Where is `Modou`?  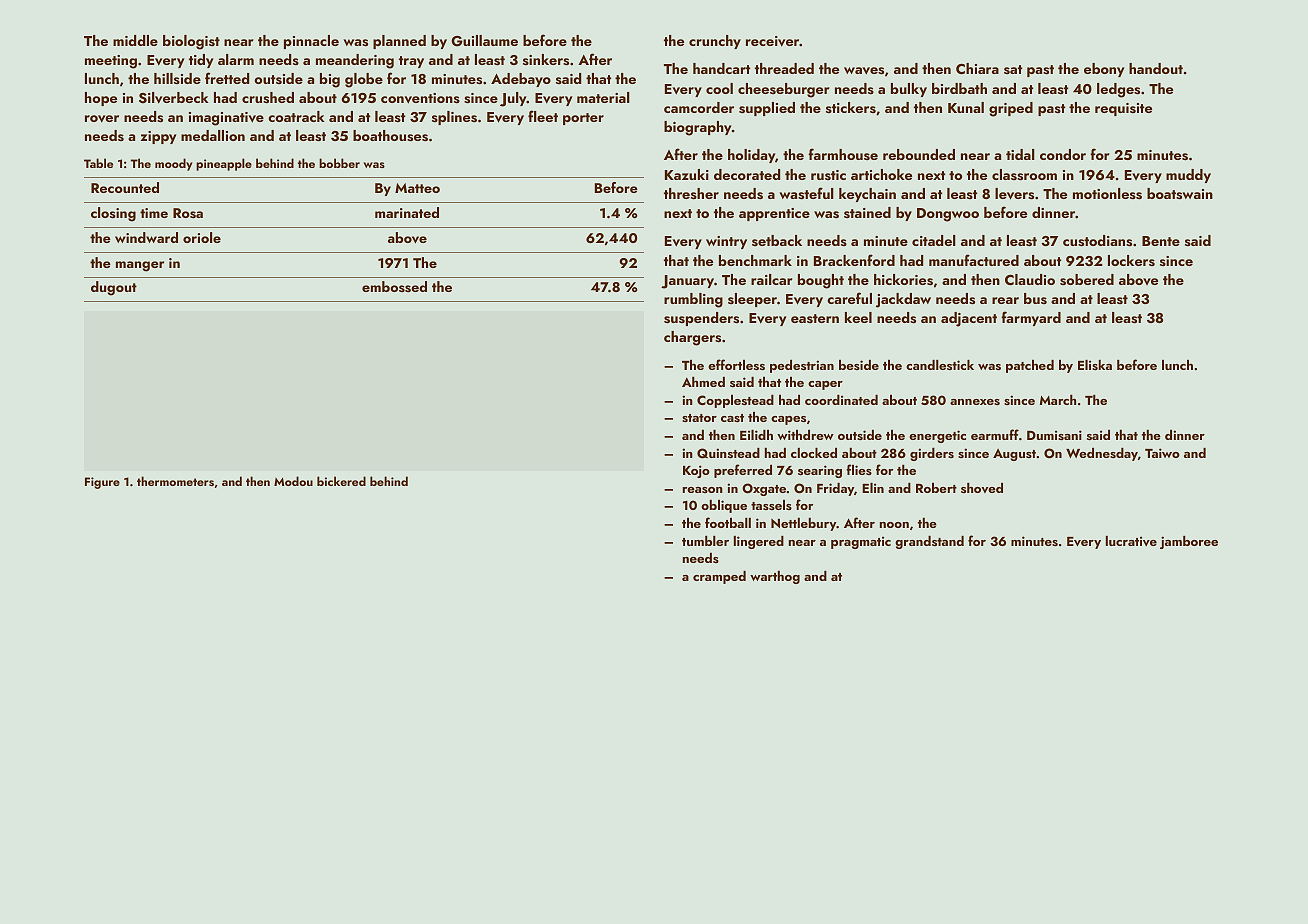
Modou is located at coordinates (293, 481).
